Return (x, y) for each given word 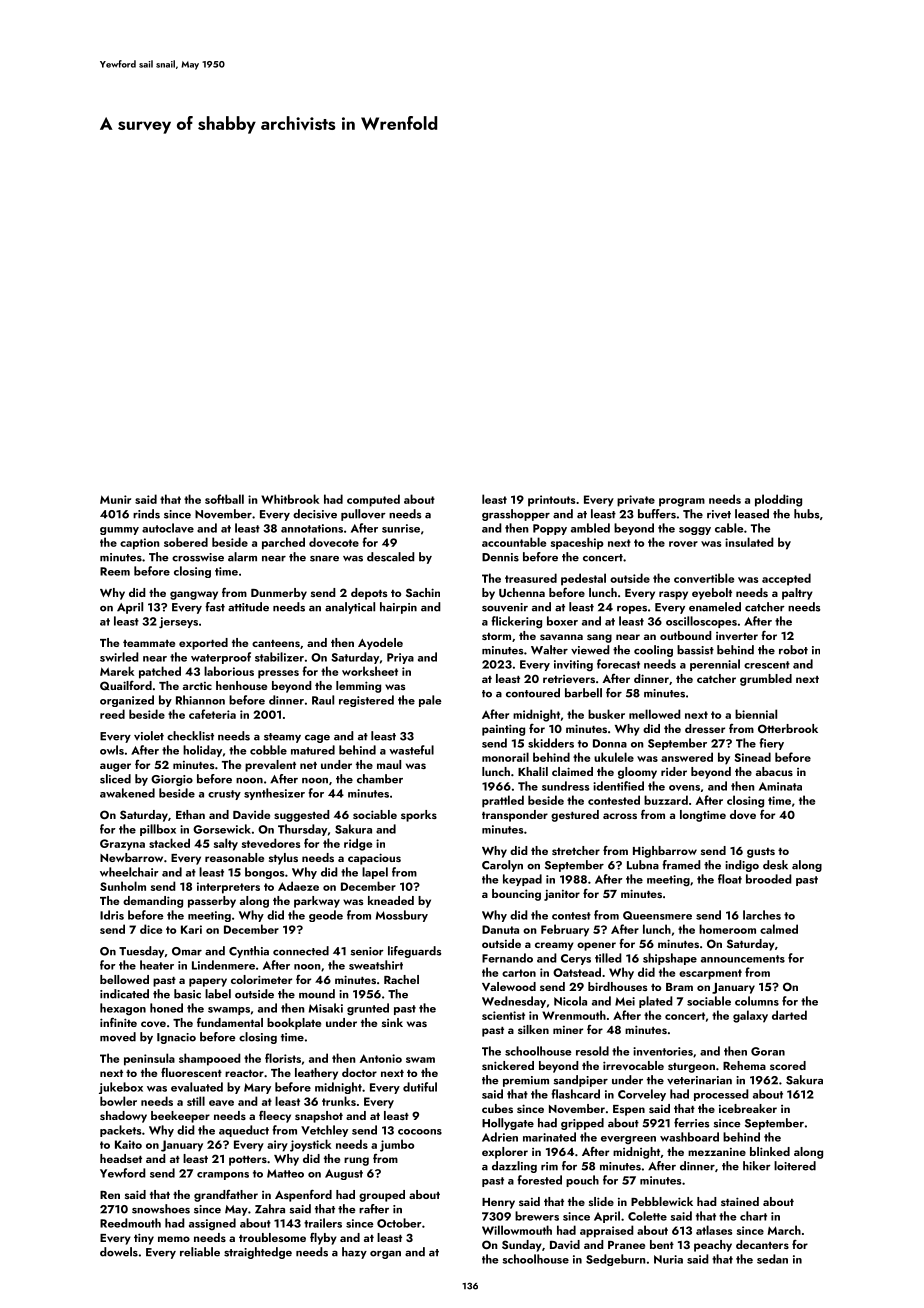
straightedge (258, 1253)
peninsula (149, 1059)
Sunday (522, 1246)
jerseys (178, 623)
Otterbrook (788, 728)
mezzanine (717, 1152)
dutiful (420, 1087)
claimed (572, 771)
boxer (562, 621)
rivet (719, 514)
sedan (772, 1259)
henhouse (241, 685)
